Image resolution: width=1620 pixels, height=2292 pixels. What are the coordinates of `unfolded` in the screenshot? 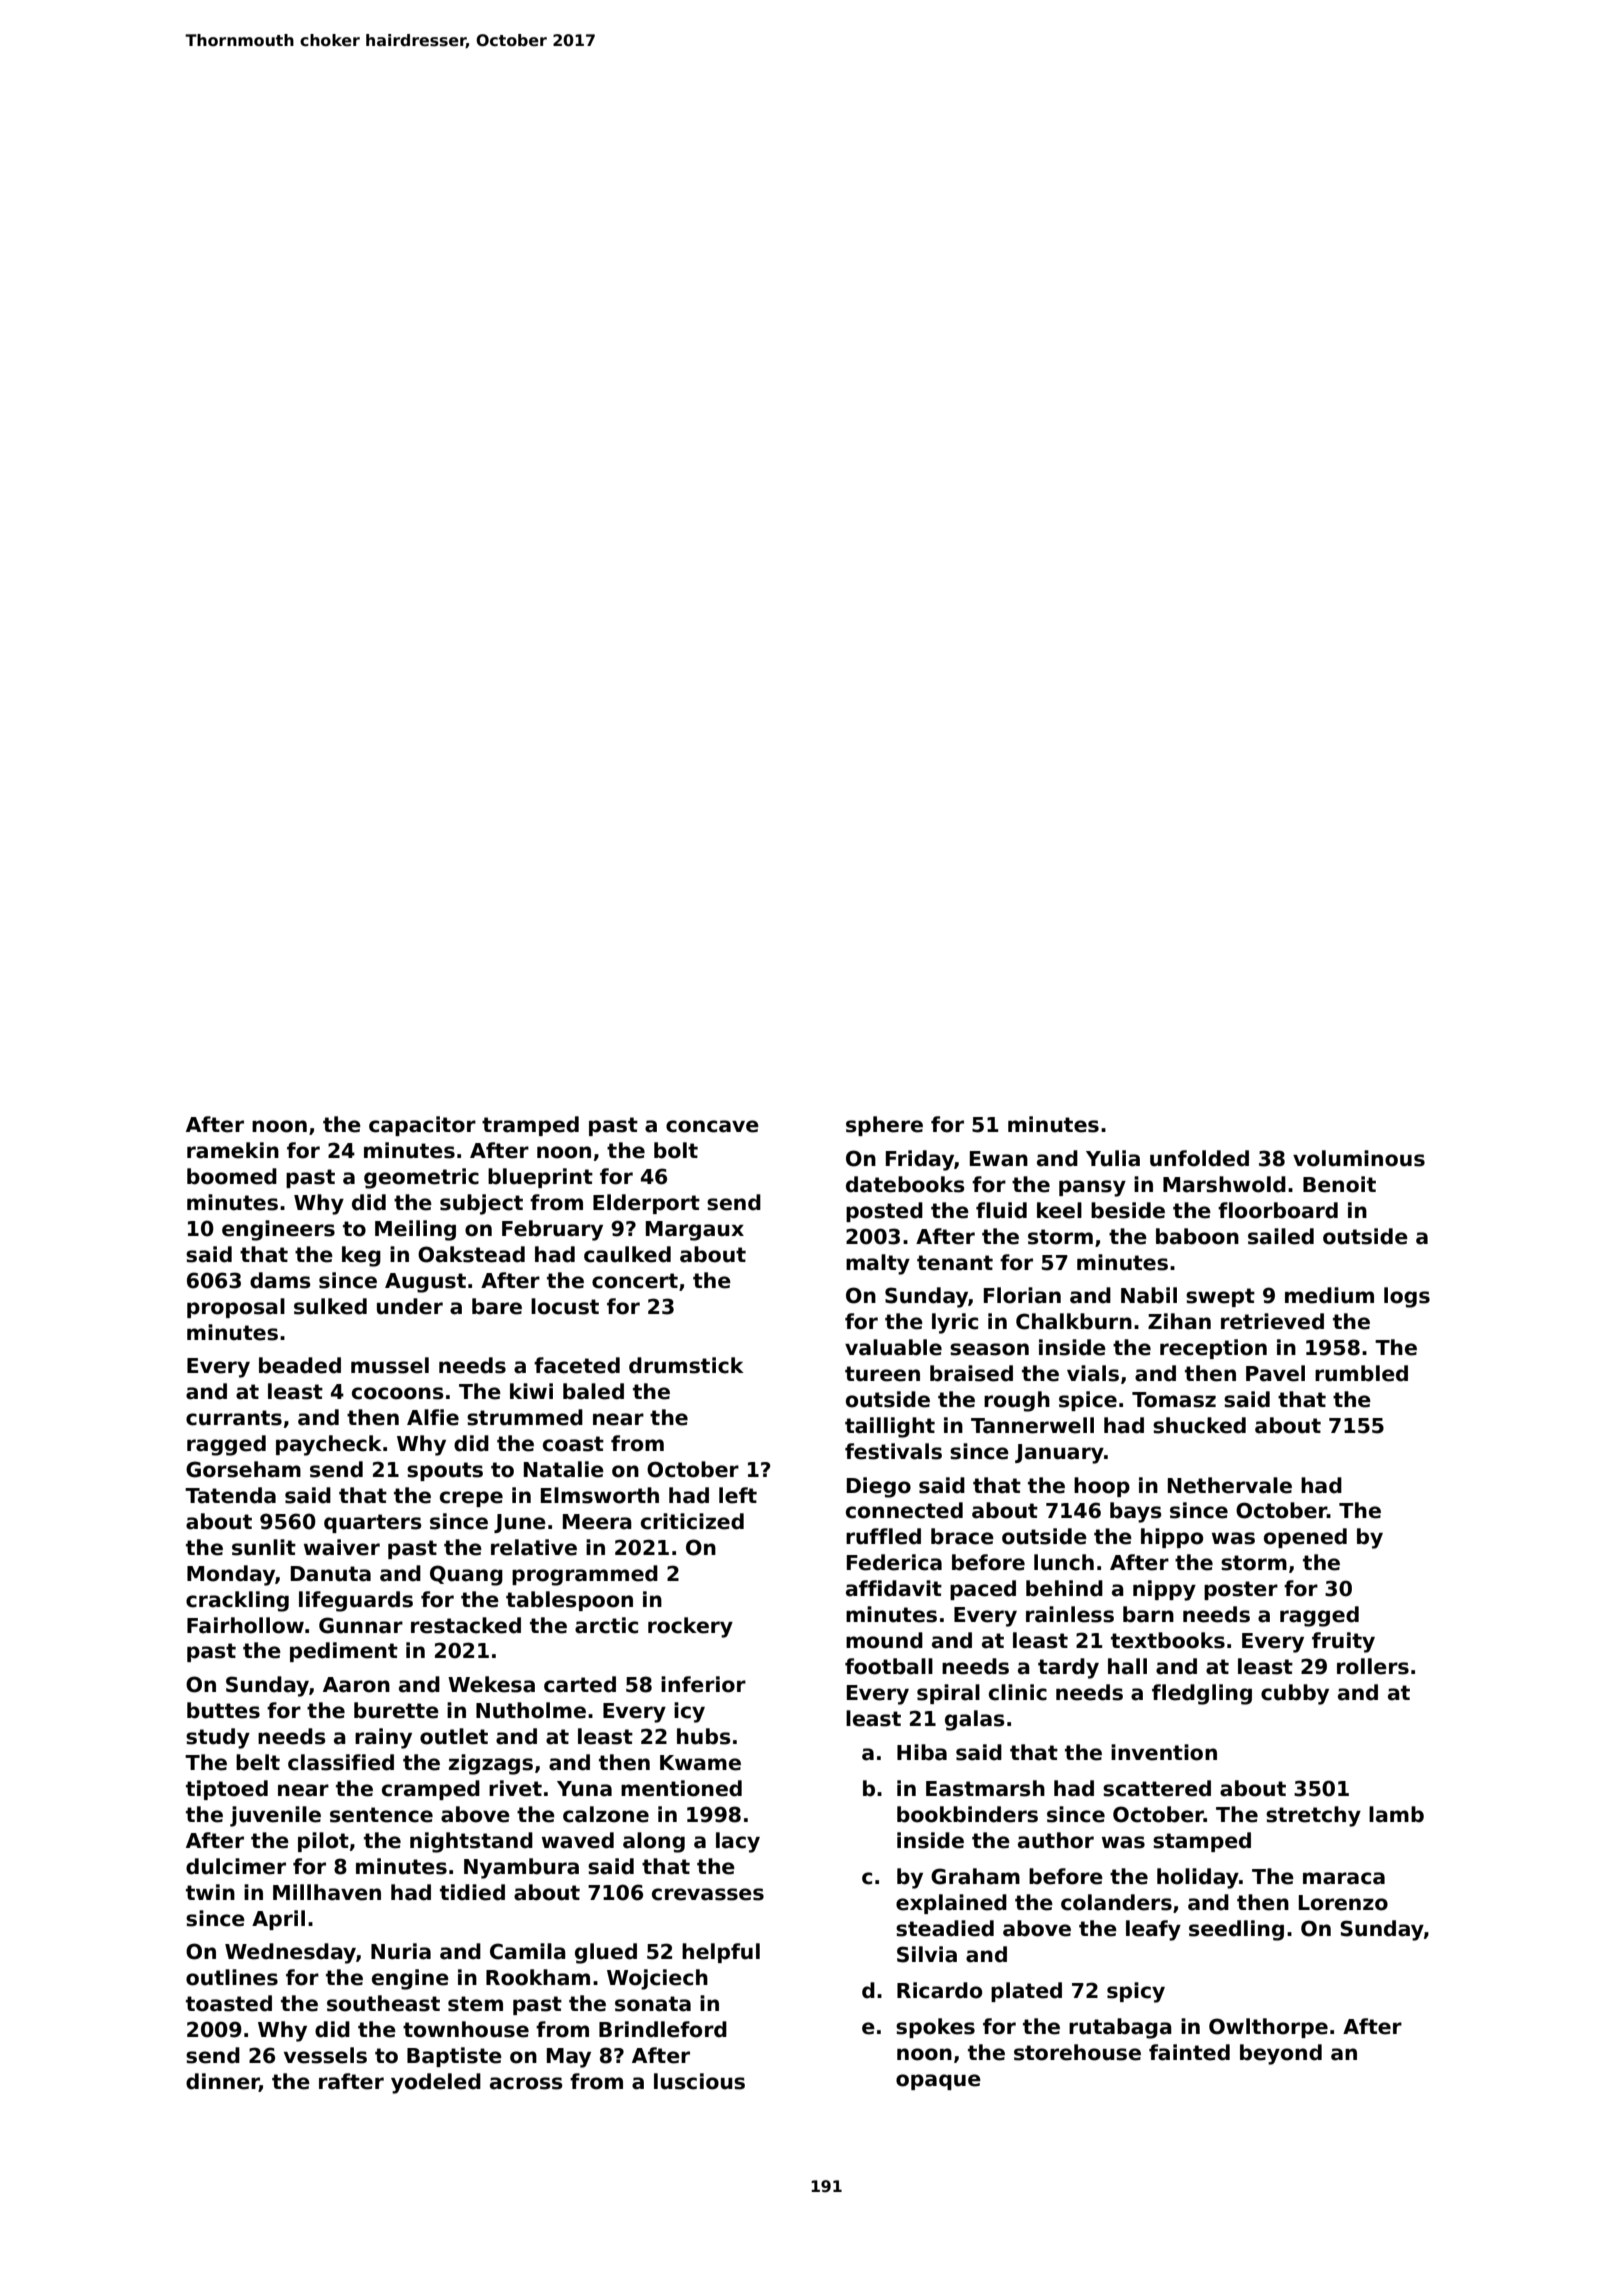 It's located at (1199, 1158).
